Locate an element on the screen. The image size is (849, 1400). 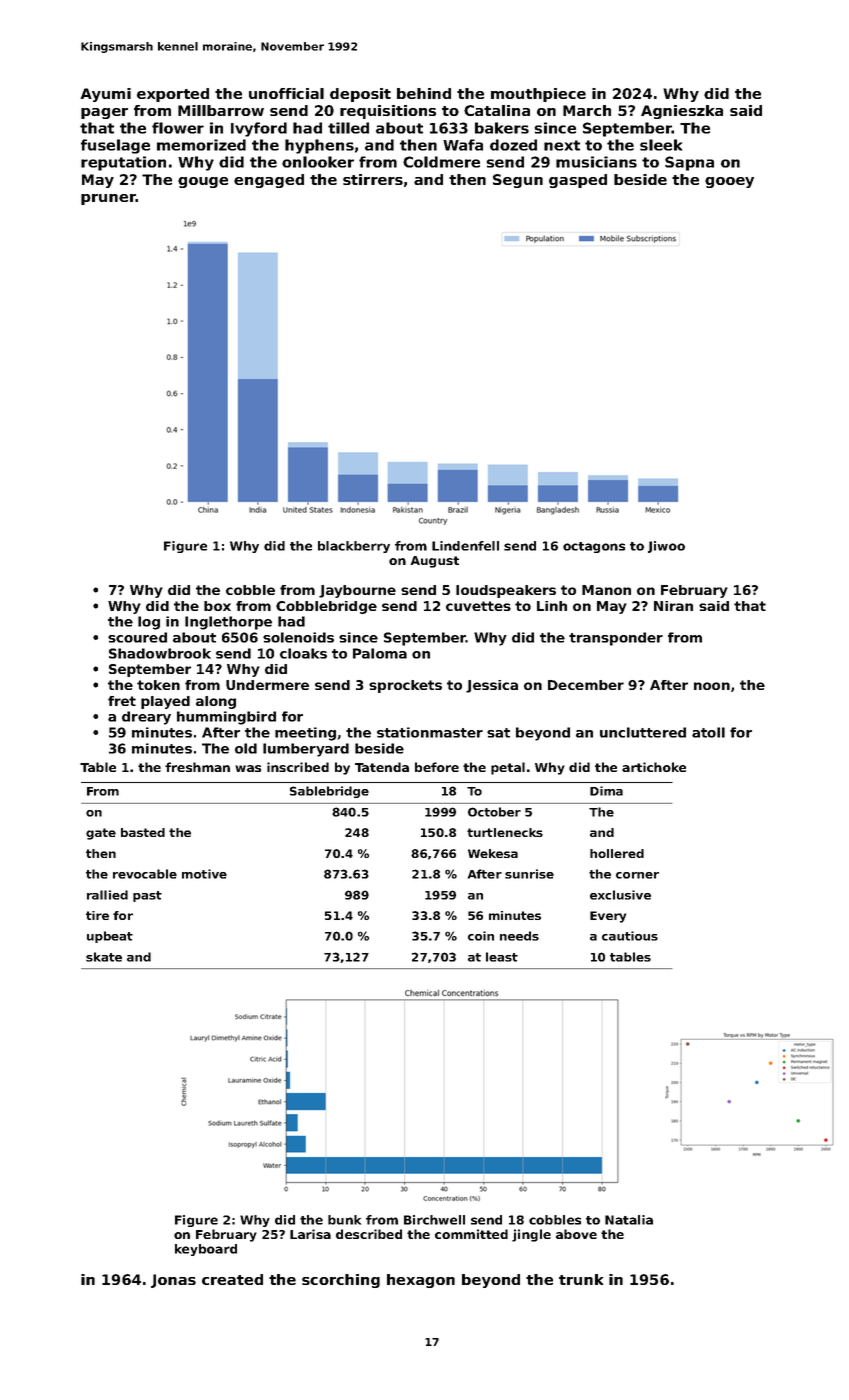
freshman is located at coordinates (197, 767).
